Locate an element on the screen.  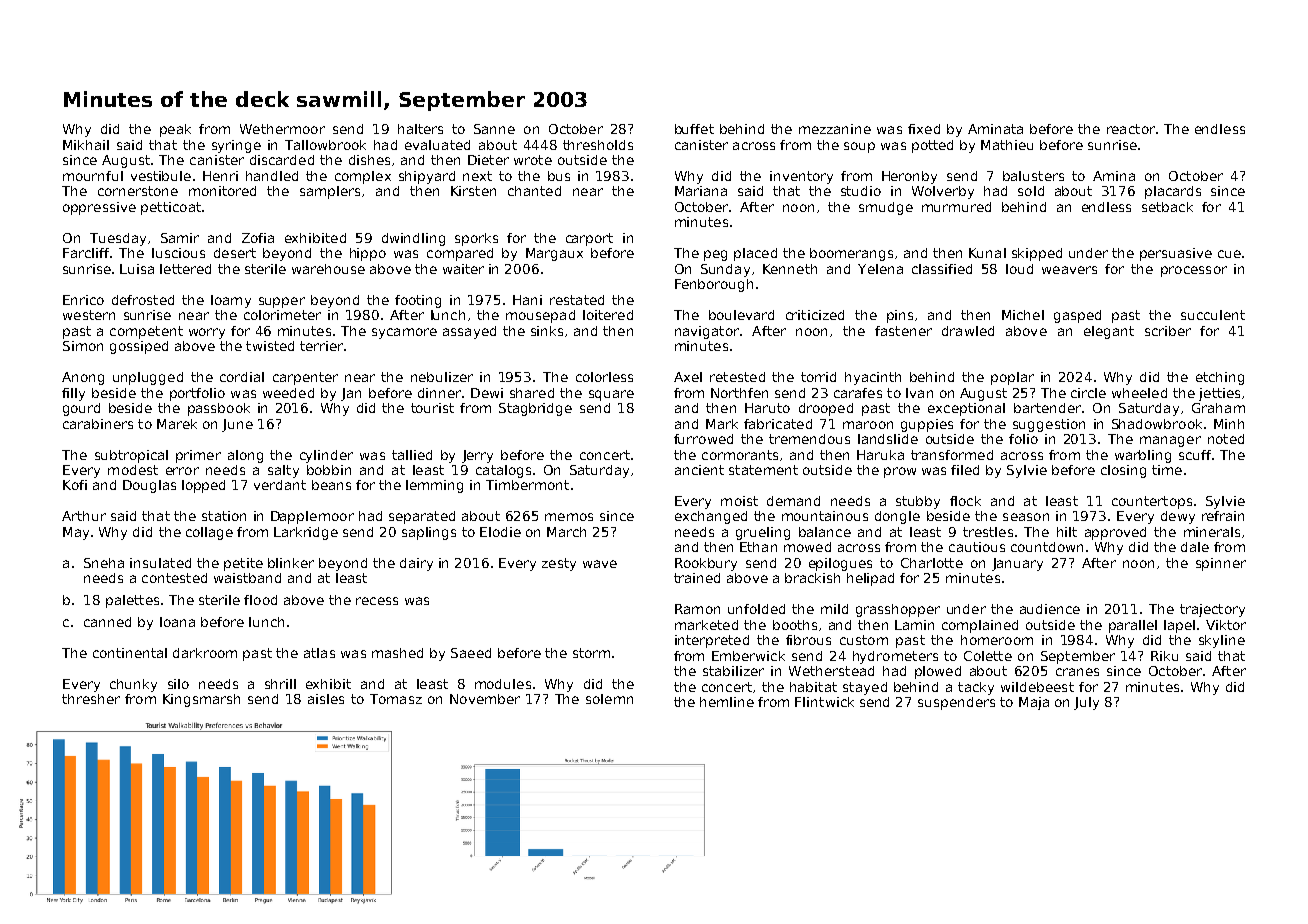
transformed is located at coordinates (952, 455).
